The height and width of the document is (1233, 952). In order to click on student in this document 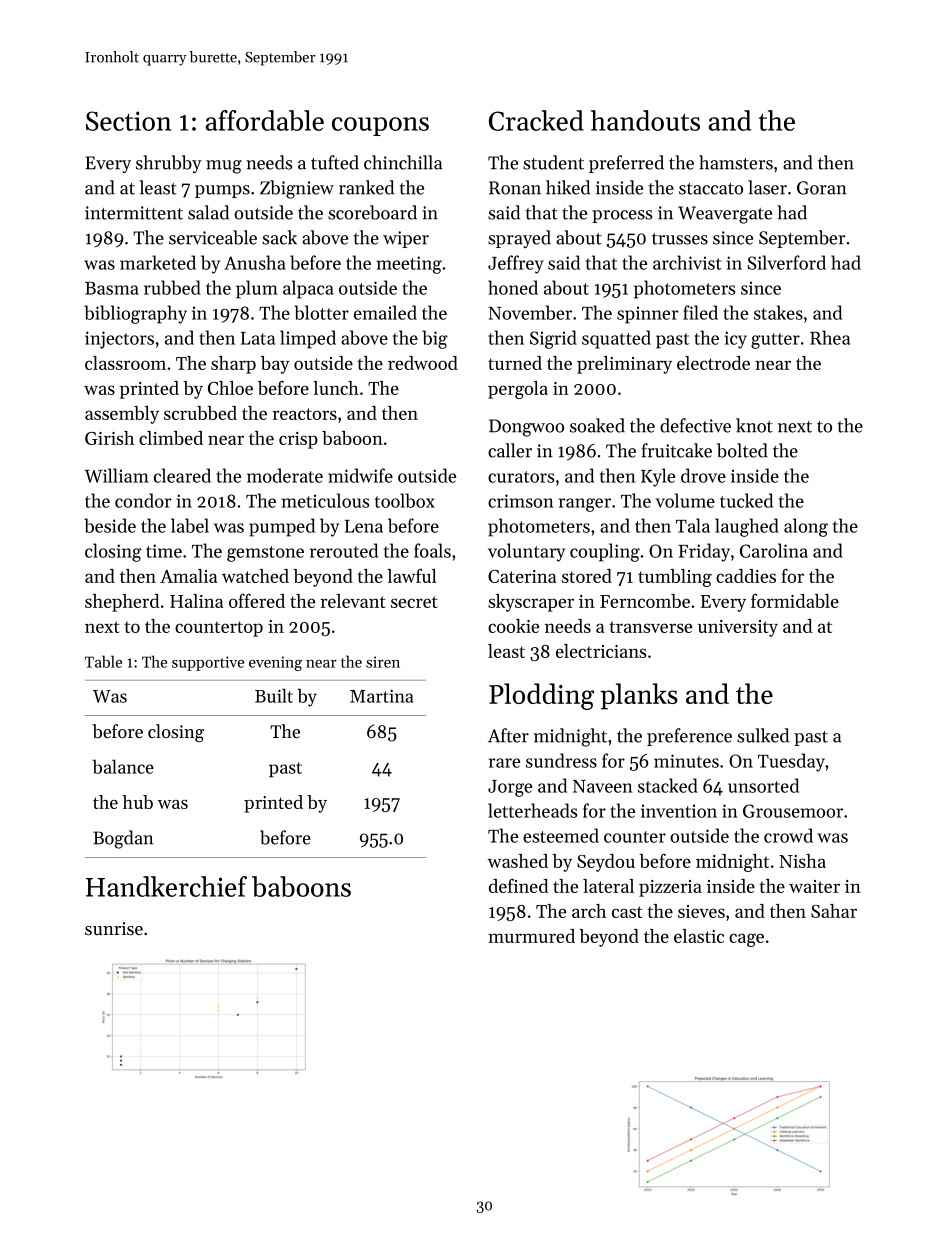, I will do `click(553, 162)`.
